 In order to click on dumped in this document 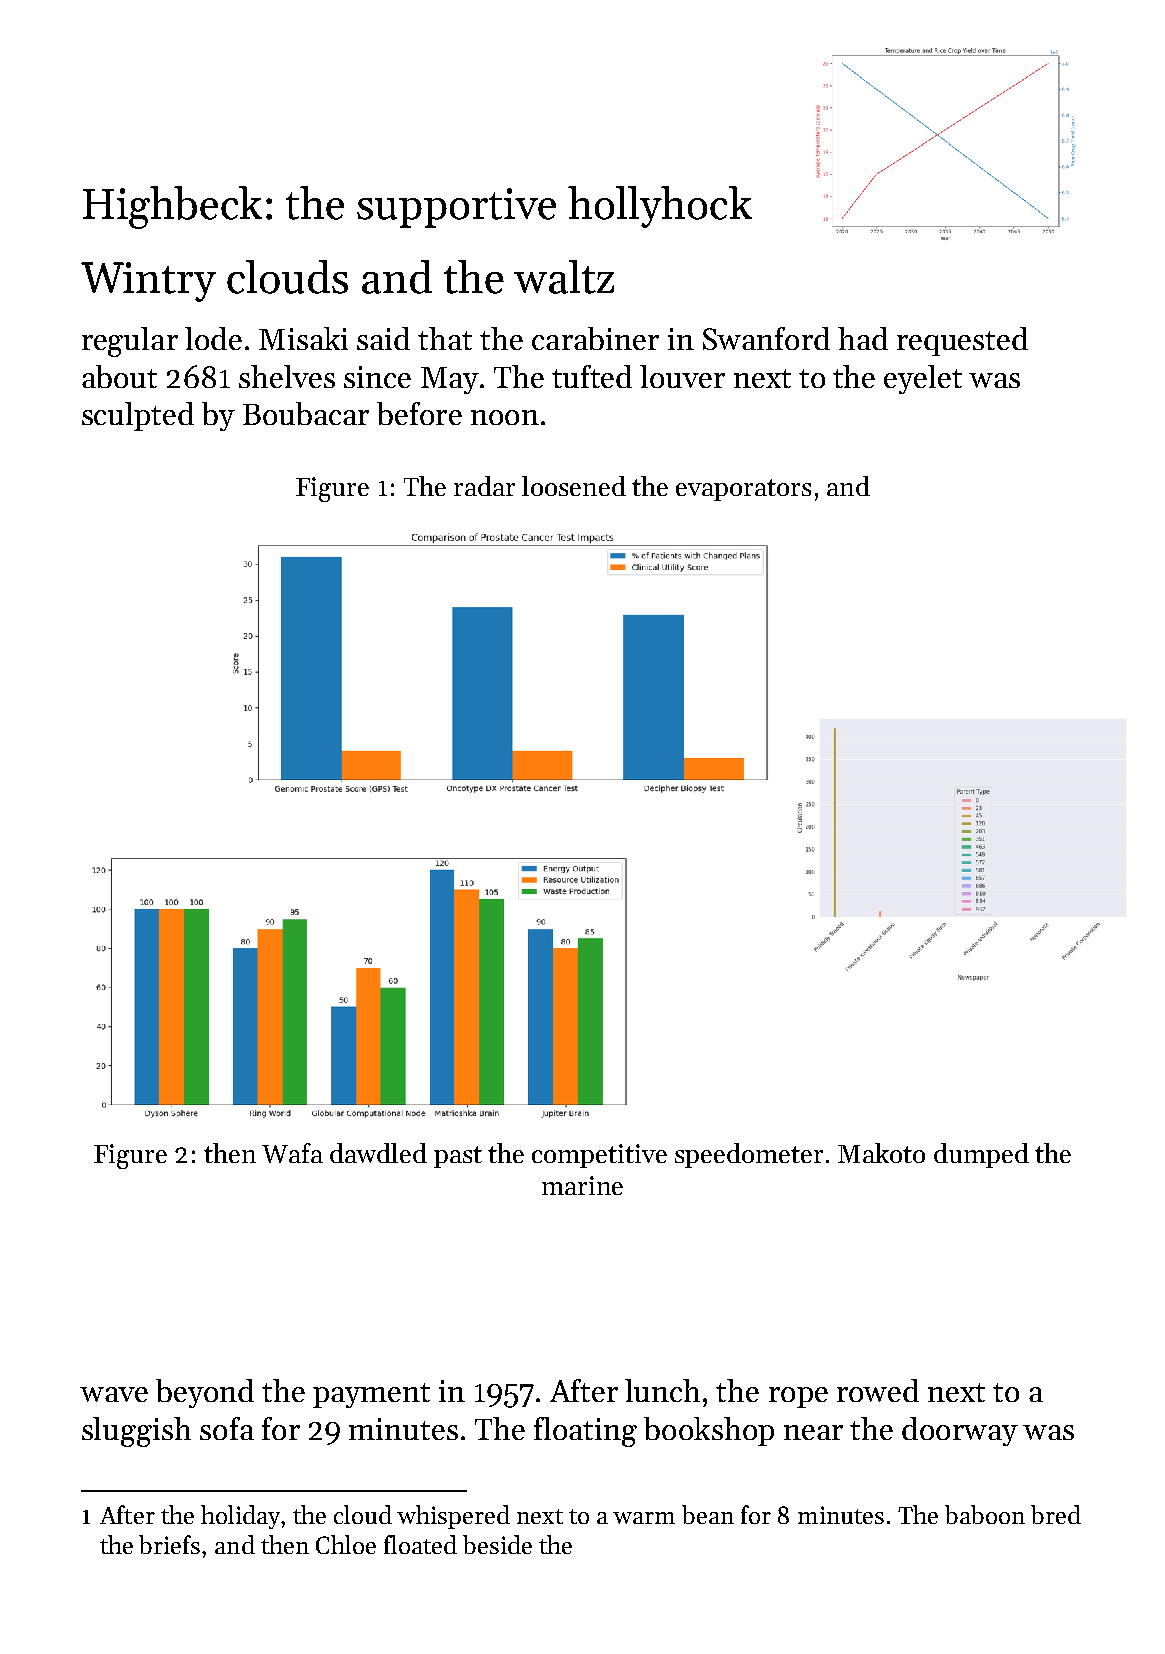, I will do `click(981, 1155)`.
